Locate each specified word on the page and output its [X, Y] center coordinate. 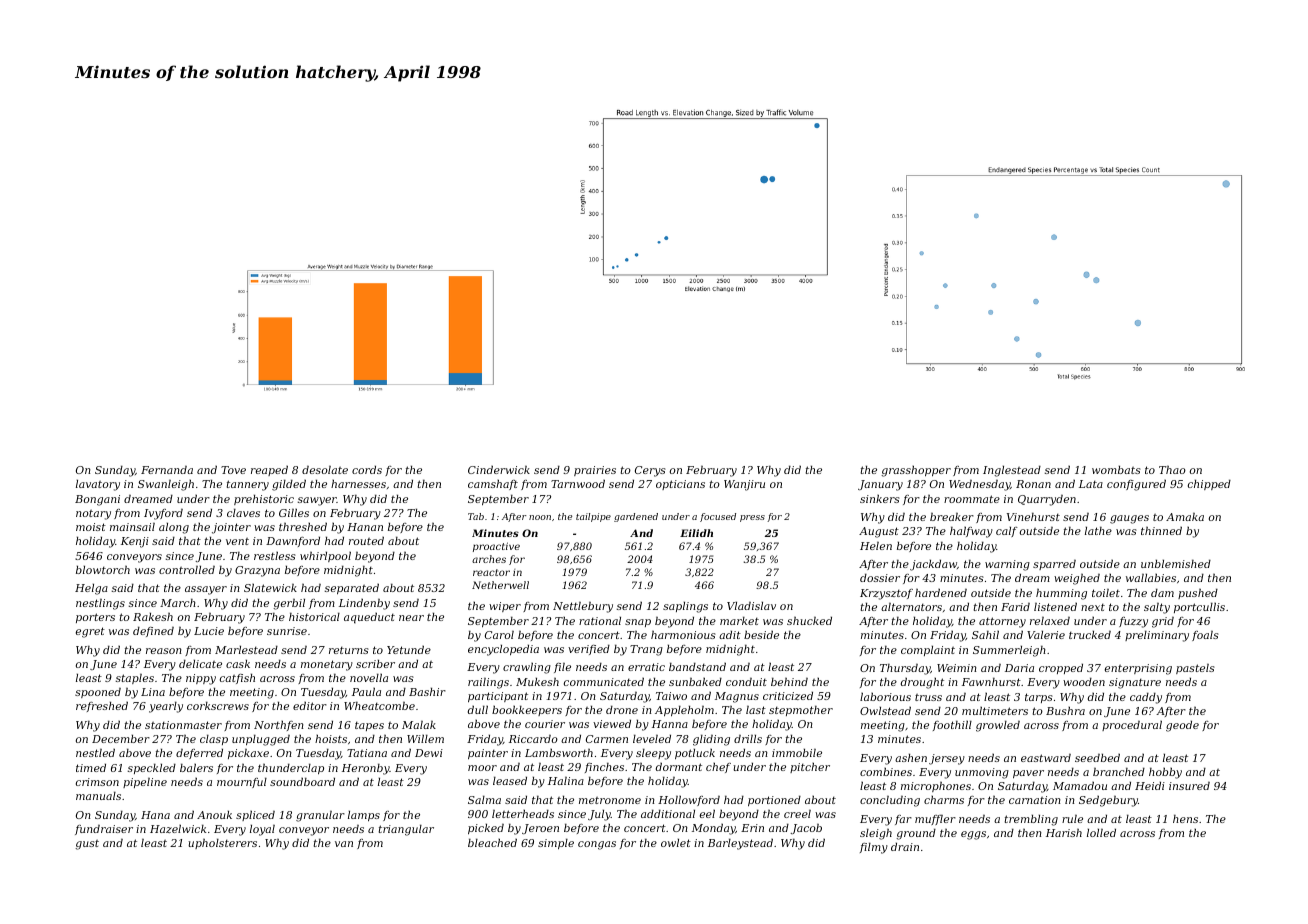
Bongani [97, 500]
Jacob [806, 828]
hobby [1165, 773]
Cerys [650, 471]
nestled [95, 752]
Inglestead [1012, 471]
